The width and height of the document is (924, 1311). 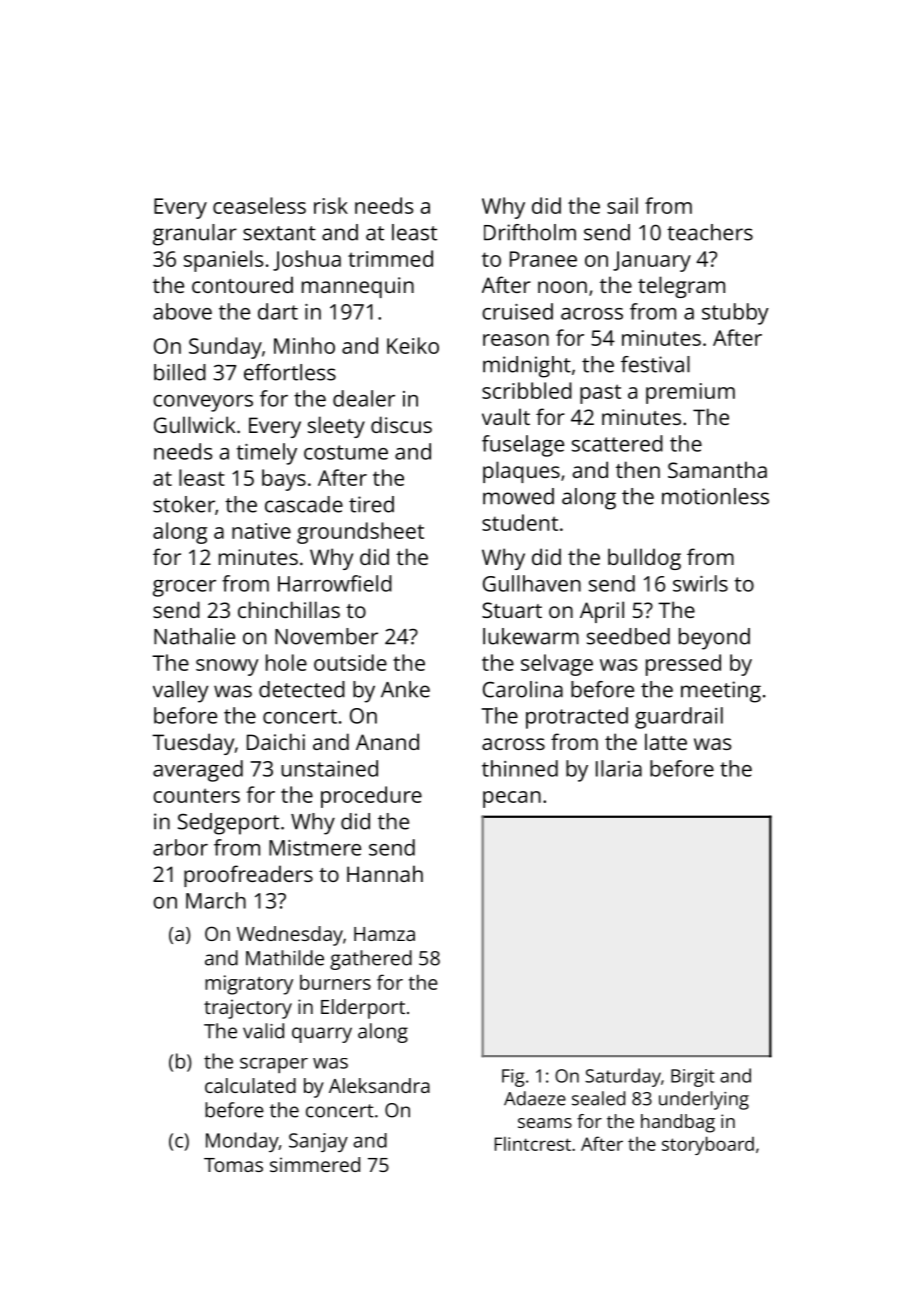 I want to click on Hamza, so click(x=384, y=934).
